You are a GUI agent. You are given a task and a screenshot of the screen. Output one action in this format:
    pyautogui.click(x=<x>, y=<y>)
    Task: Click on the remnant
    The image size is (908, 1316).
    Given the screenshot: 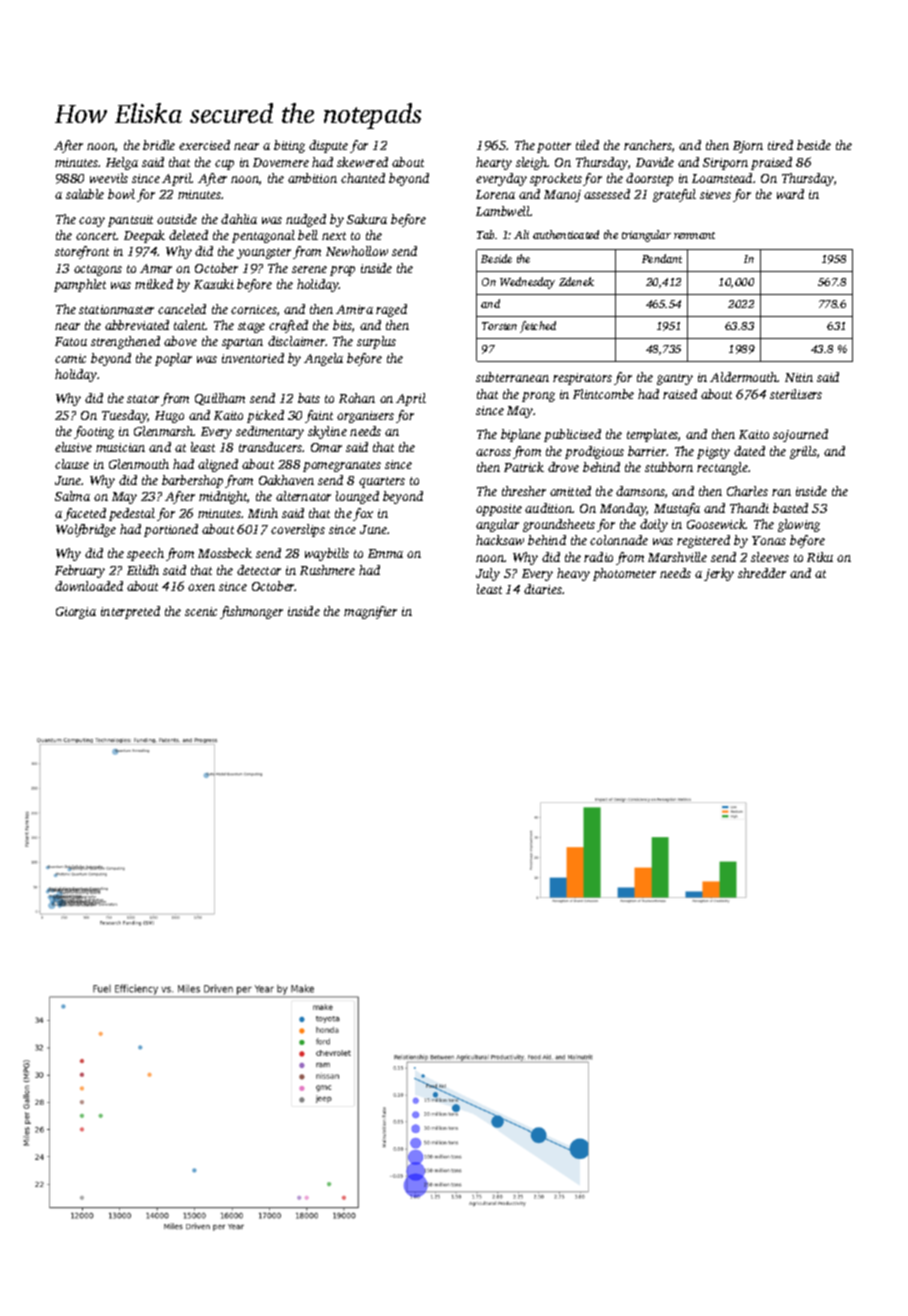 What is the action you would take?
    pyautogui.click(x=694, y=235)
